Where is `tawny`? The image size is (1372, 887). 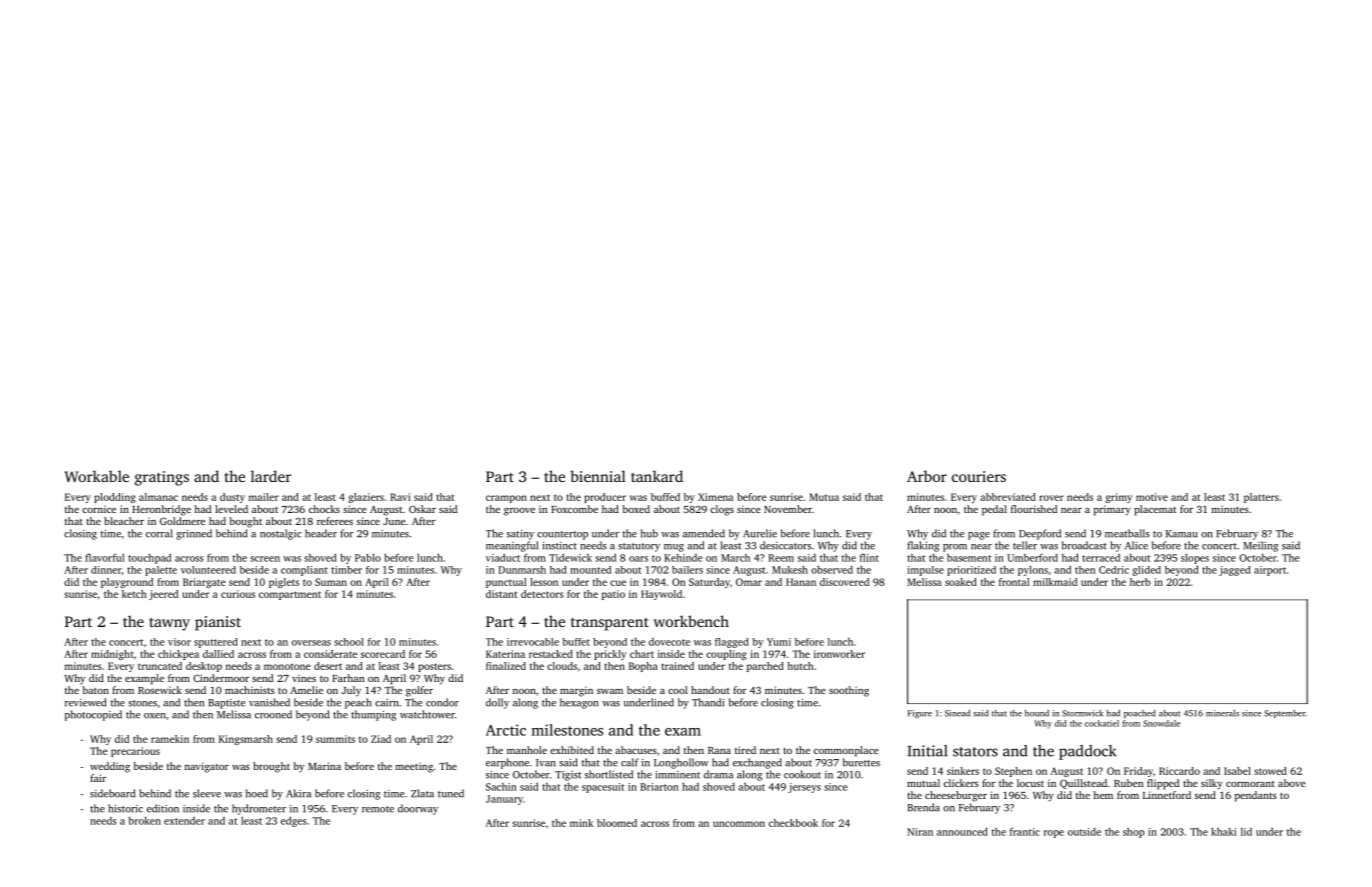
tawny is located at coordinates (169, 624).
